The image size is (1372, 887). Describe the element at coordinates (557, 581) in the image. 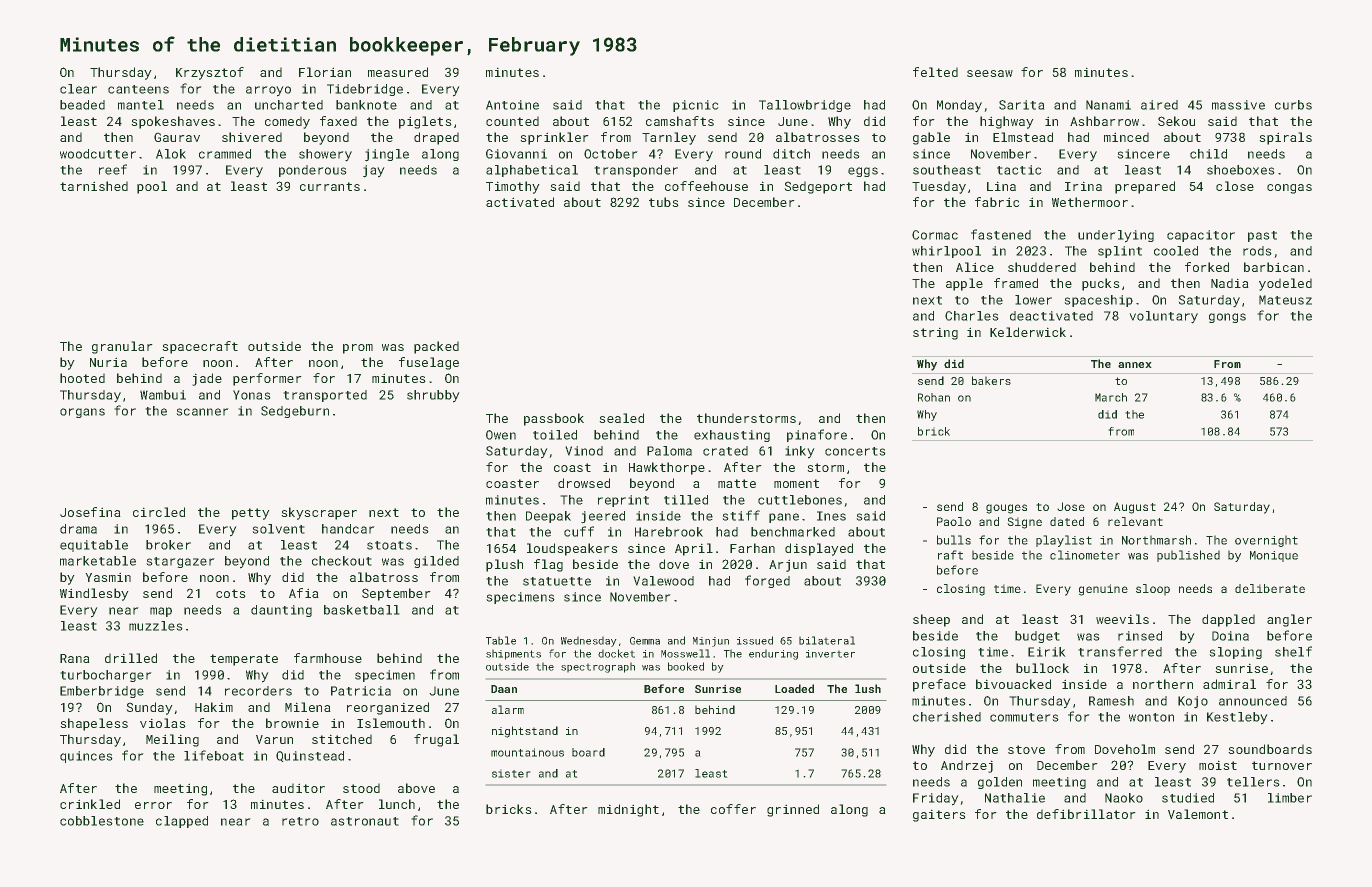

I see `statuette` at that location.
